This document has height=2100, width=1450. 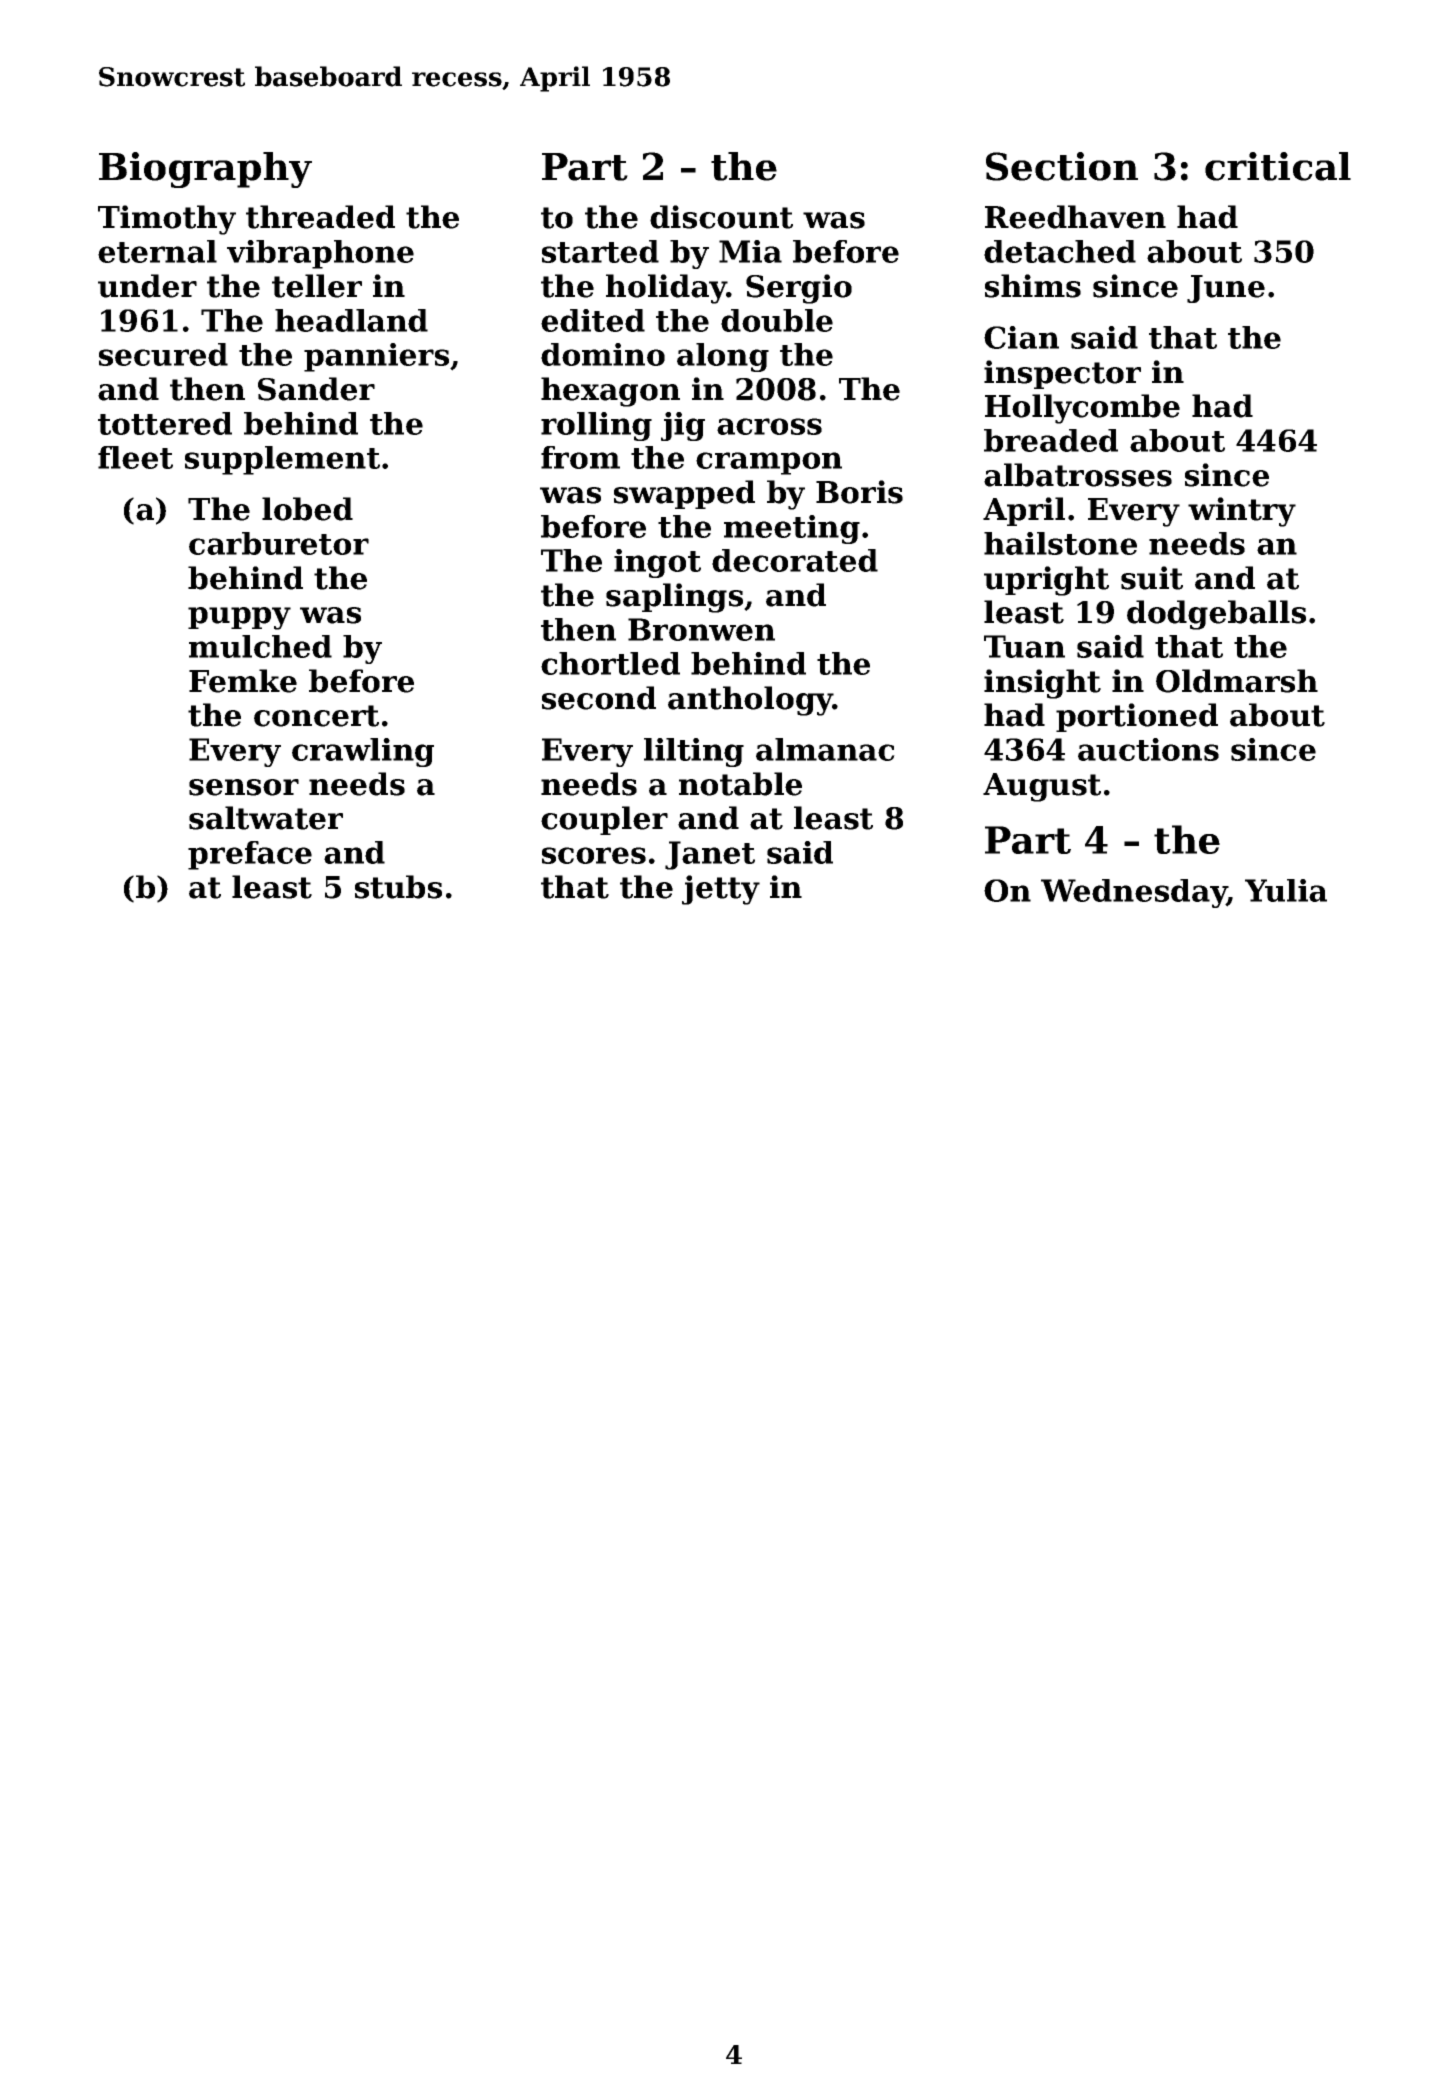 What do you see at coordinates (320, 217) in the document?
I see `threaded` at bounding box center [320, 217].
